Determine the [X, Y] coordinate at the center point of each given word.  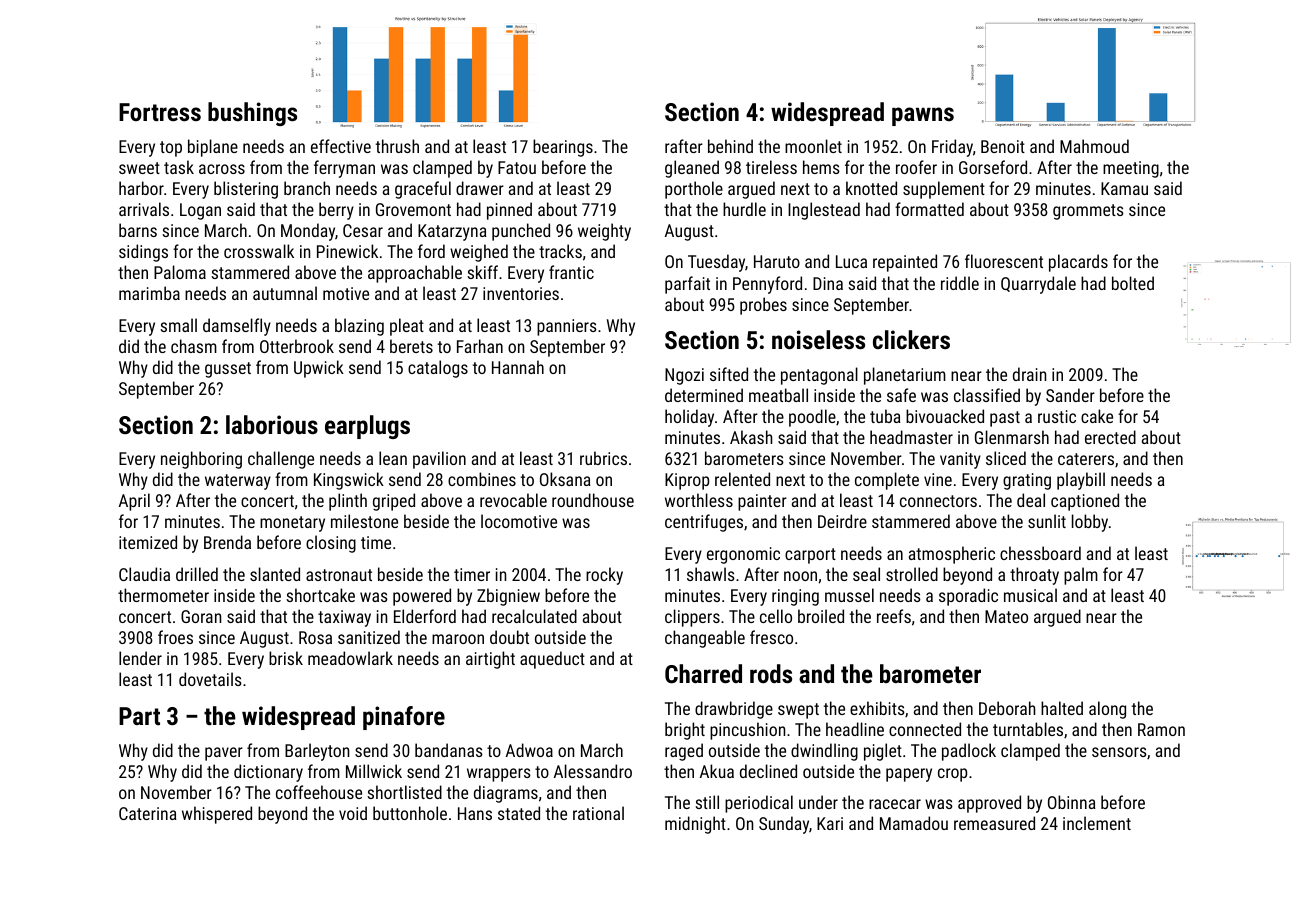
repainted [905, 263]
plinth [348, 502]
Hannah [518, 367]
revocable [513, 500]
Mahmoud [1094, 146]
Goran [201, 616]
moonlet [813, 146]
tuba [885, 416]
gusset [228, 370]
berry [336, 211]
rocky [604, 576]
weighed [479, 253]
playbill [1081, 481]
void [353, 813]
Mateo [1006, 616]
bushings [252, 114]
